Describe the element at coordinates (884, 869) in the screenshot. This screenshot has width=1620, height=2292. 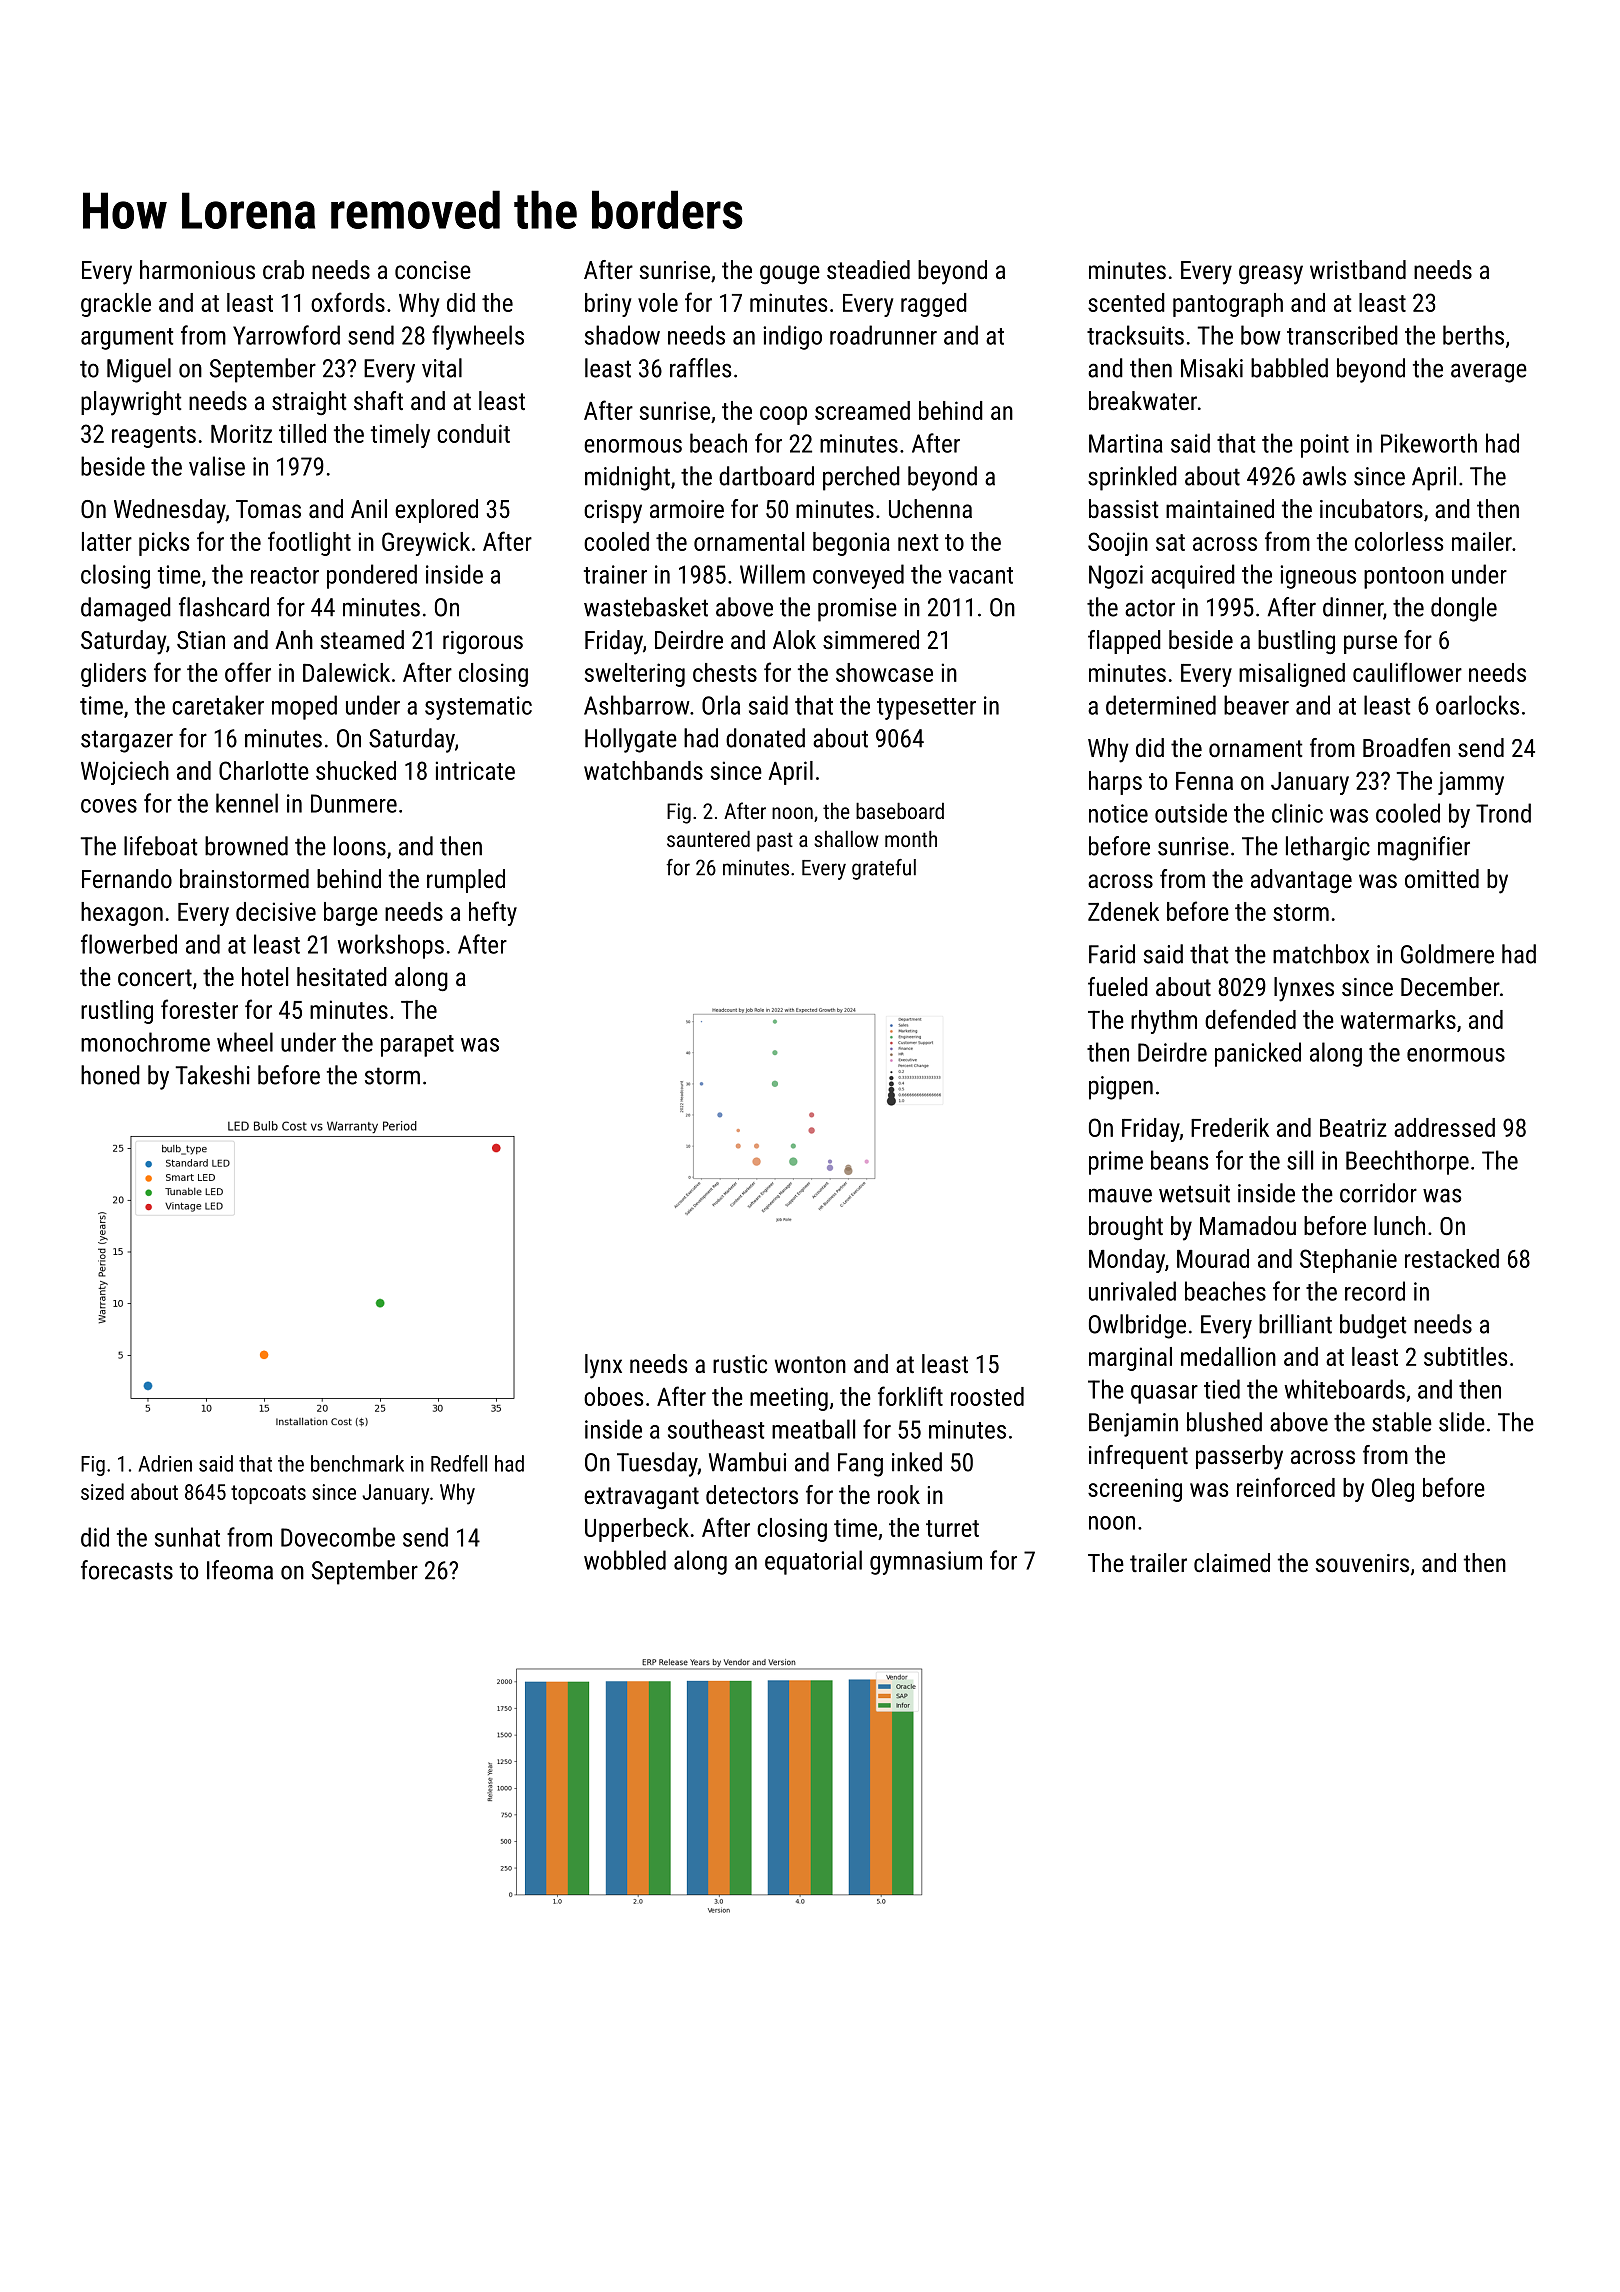
I see `grateful` at that location.
